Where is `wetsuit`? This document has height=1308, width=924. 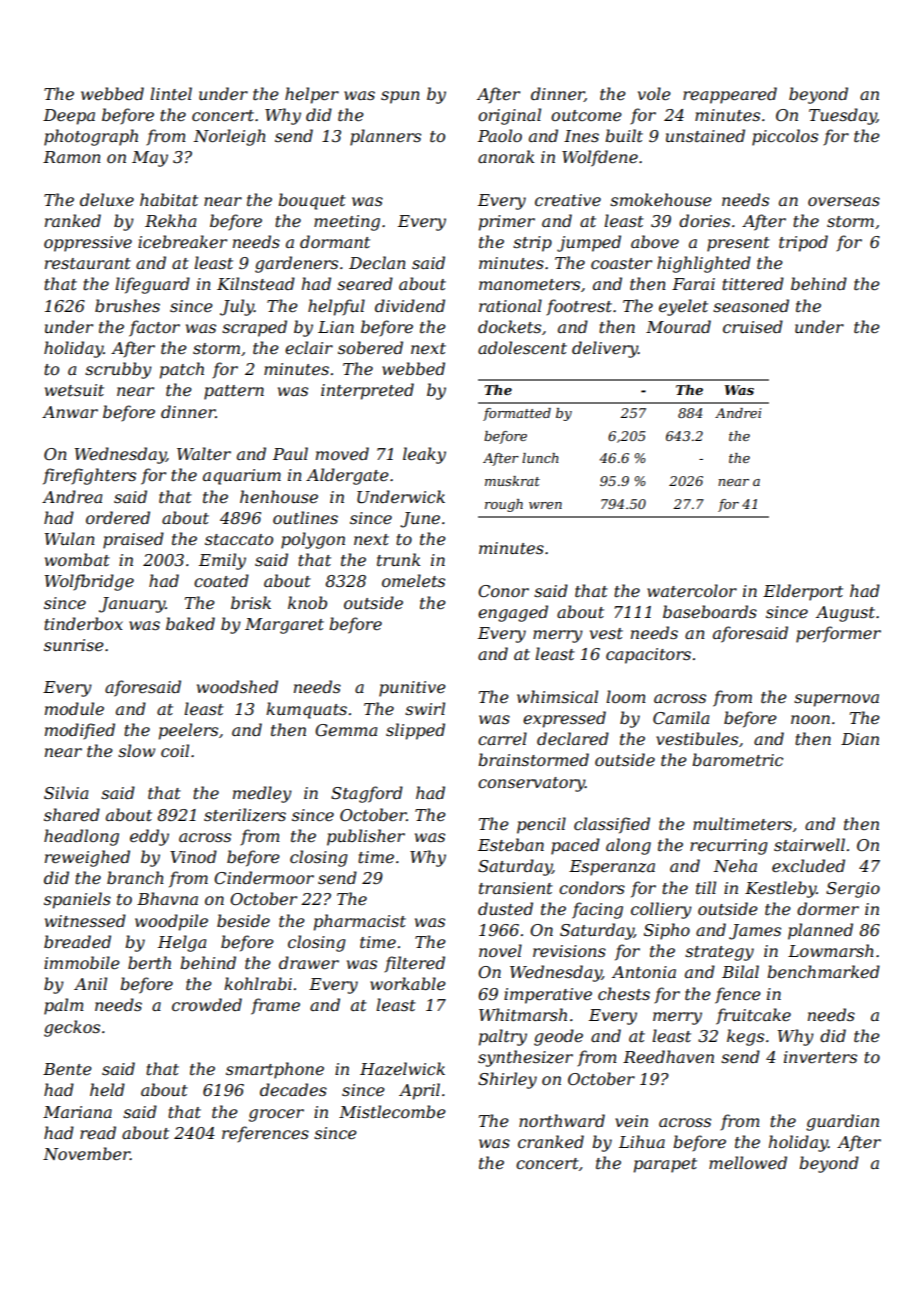
wetsuit is located at coordinates (74, 390).
